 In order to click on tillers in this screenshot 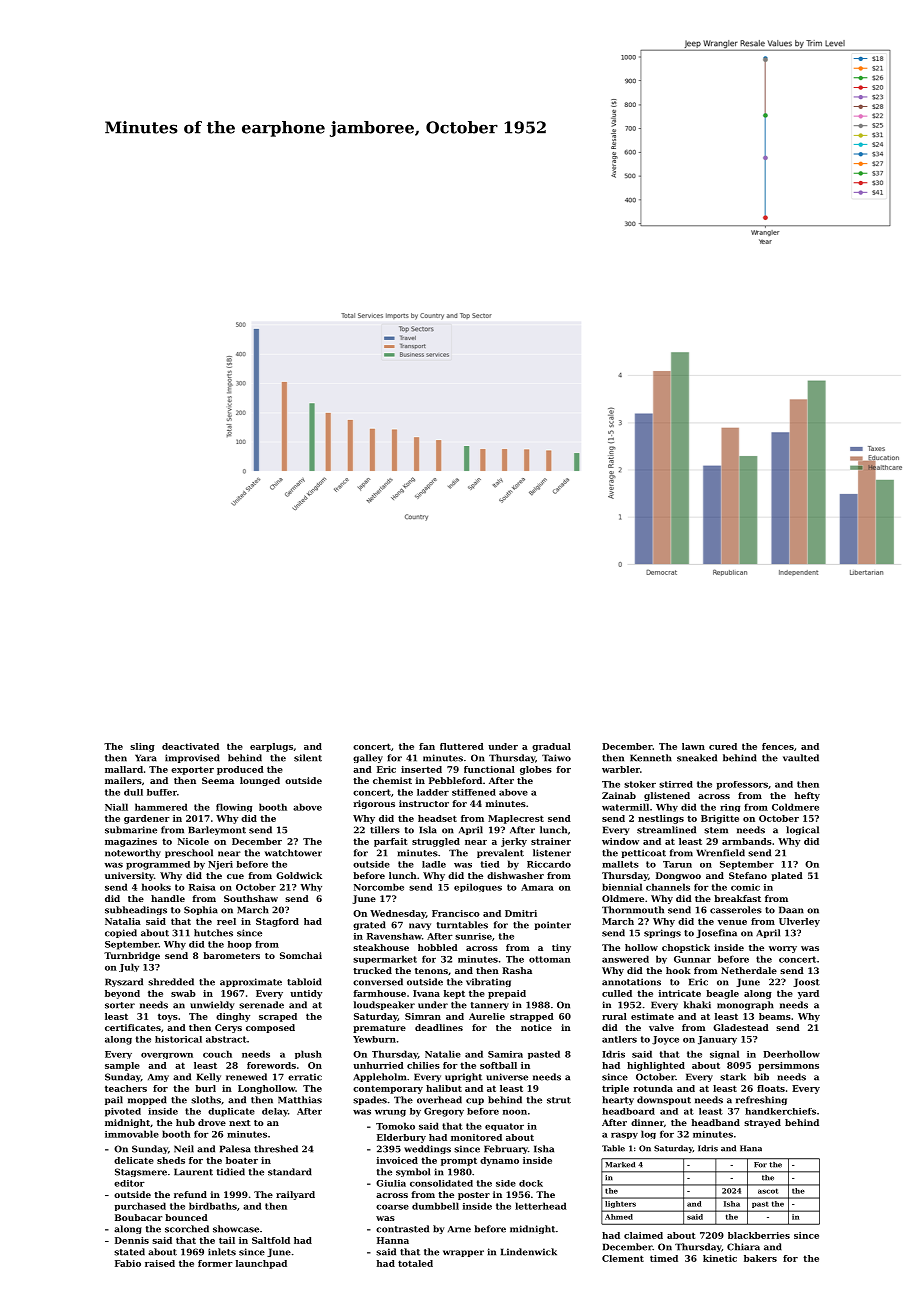, I will do `click(385, 830)`.
